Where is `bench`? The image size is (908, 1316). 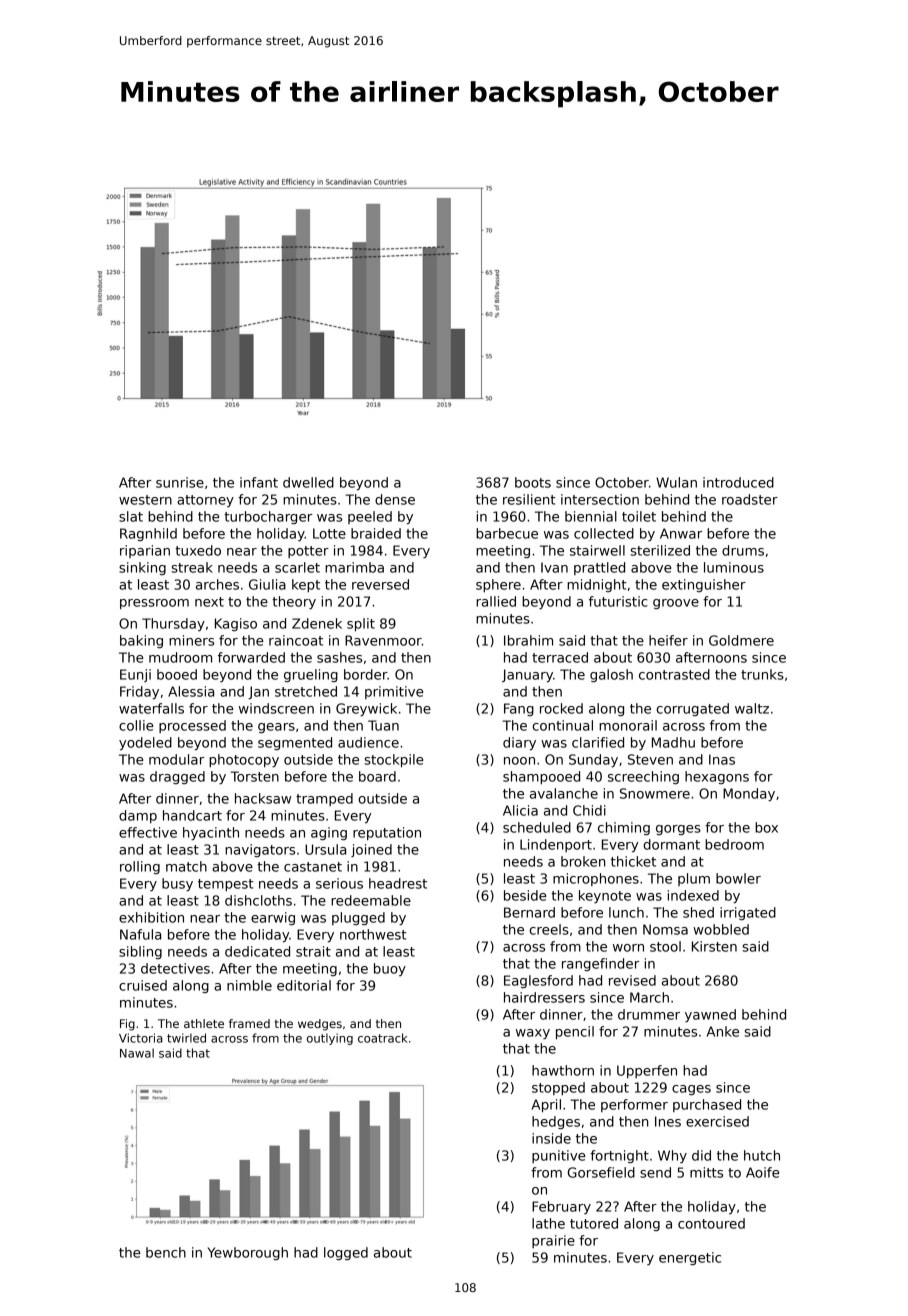 bench is located at coordinates (166, 1252).
